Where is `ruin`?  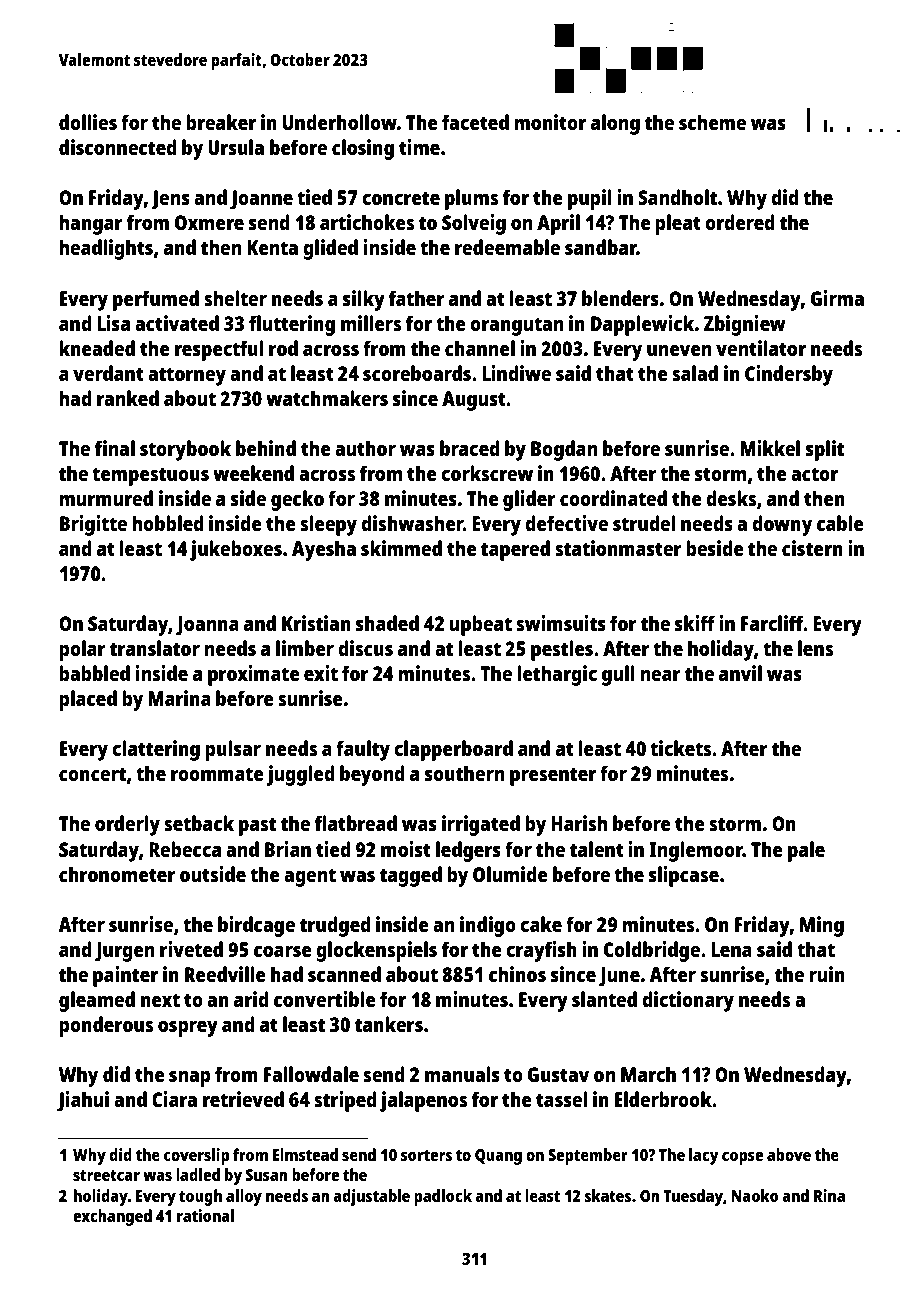 ruin is located at coordinates (827, 974).
